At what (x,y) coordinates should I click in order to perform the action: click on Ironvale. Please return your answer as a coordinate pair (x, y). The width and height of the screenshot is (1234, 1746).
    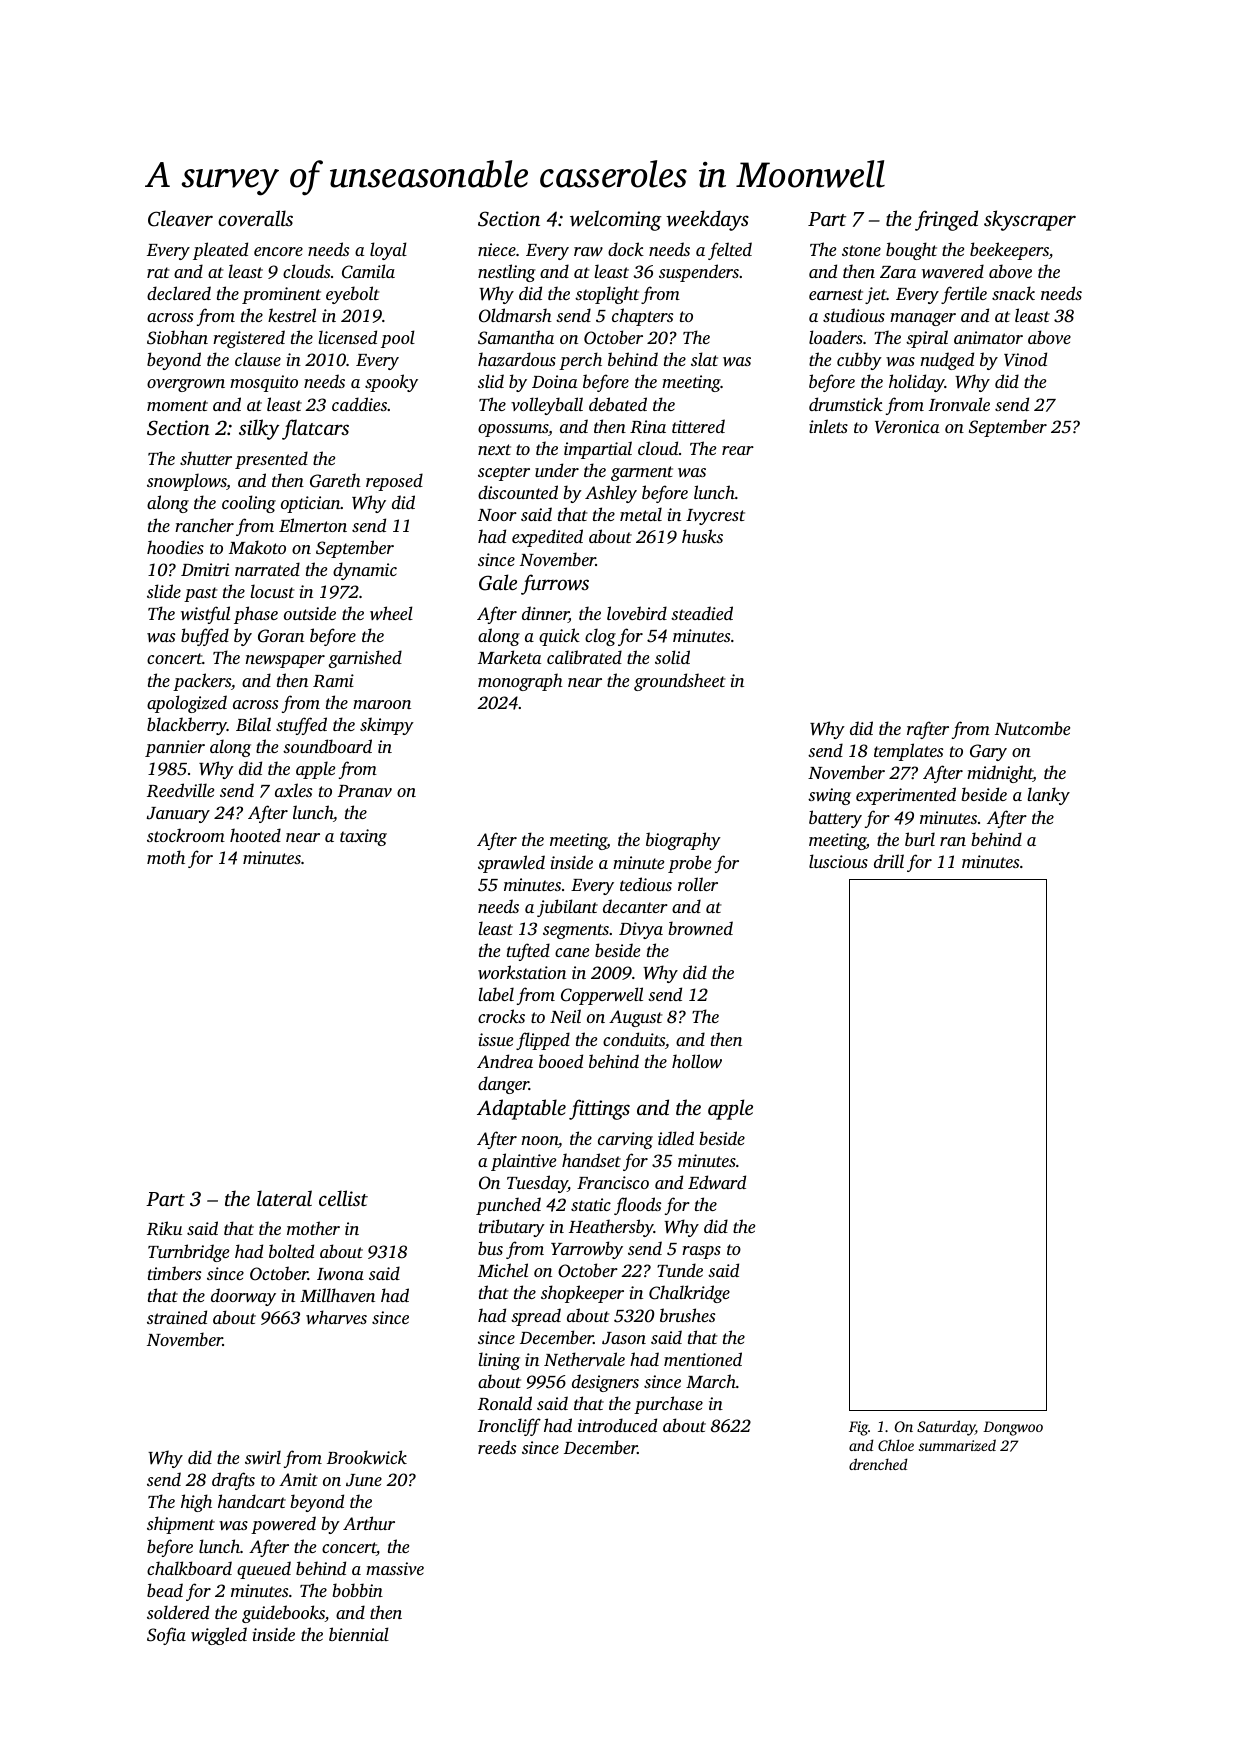
    Looking at the image, I should click on (959, 404).
